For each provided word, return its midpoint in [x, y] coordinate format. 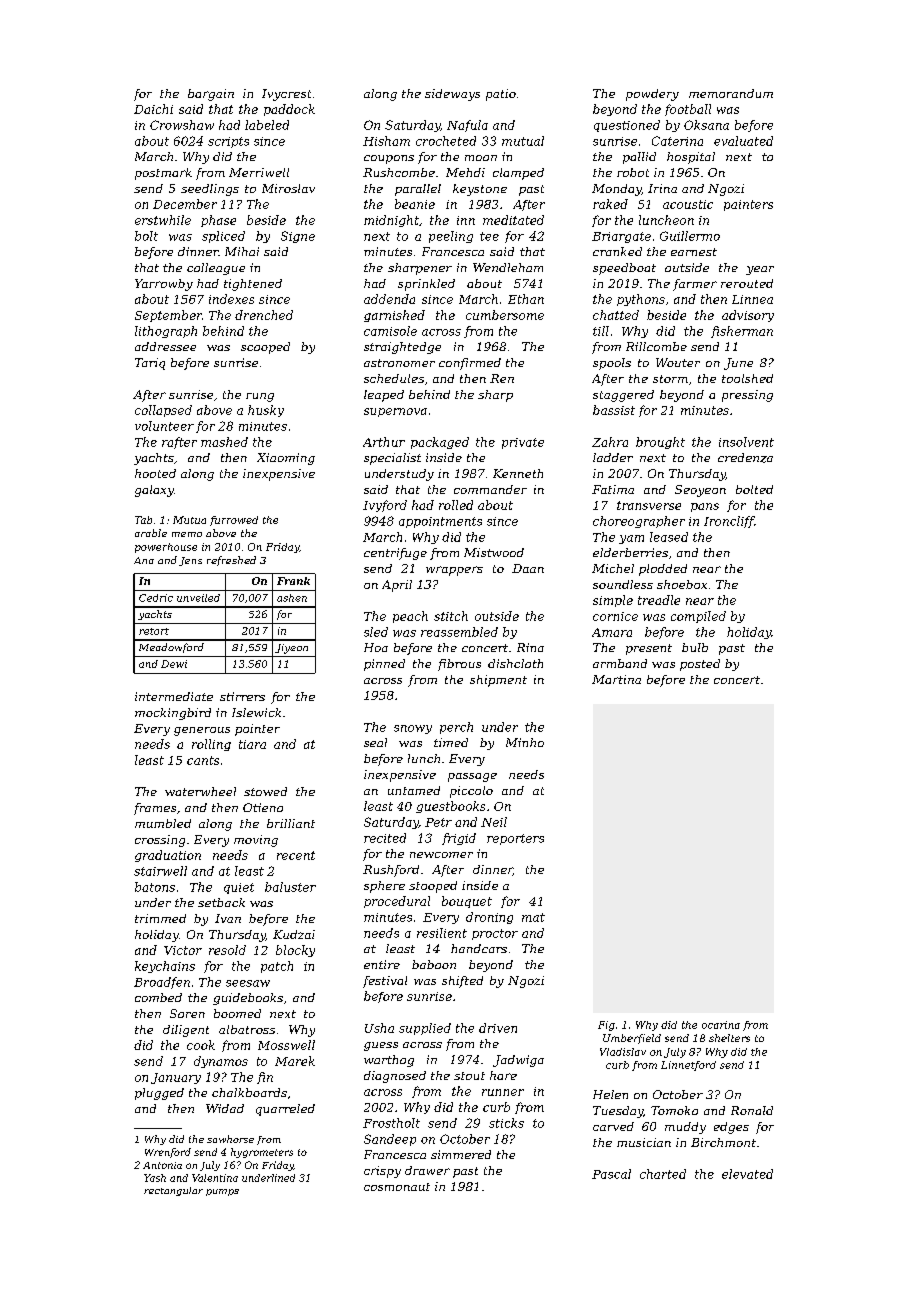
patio [501, 95]
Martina [616, 679]
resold [227, 950]
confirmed [470, 364]
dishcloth [515, 663]
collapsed [163, 411]
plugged [159, 1094]
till [601, 331]
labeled [267, 125]
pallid [639, 158]
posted [700, 665]
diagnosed [395, 1077]
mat [533, 917]
